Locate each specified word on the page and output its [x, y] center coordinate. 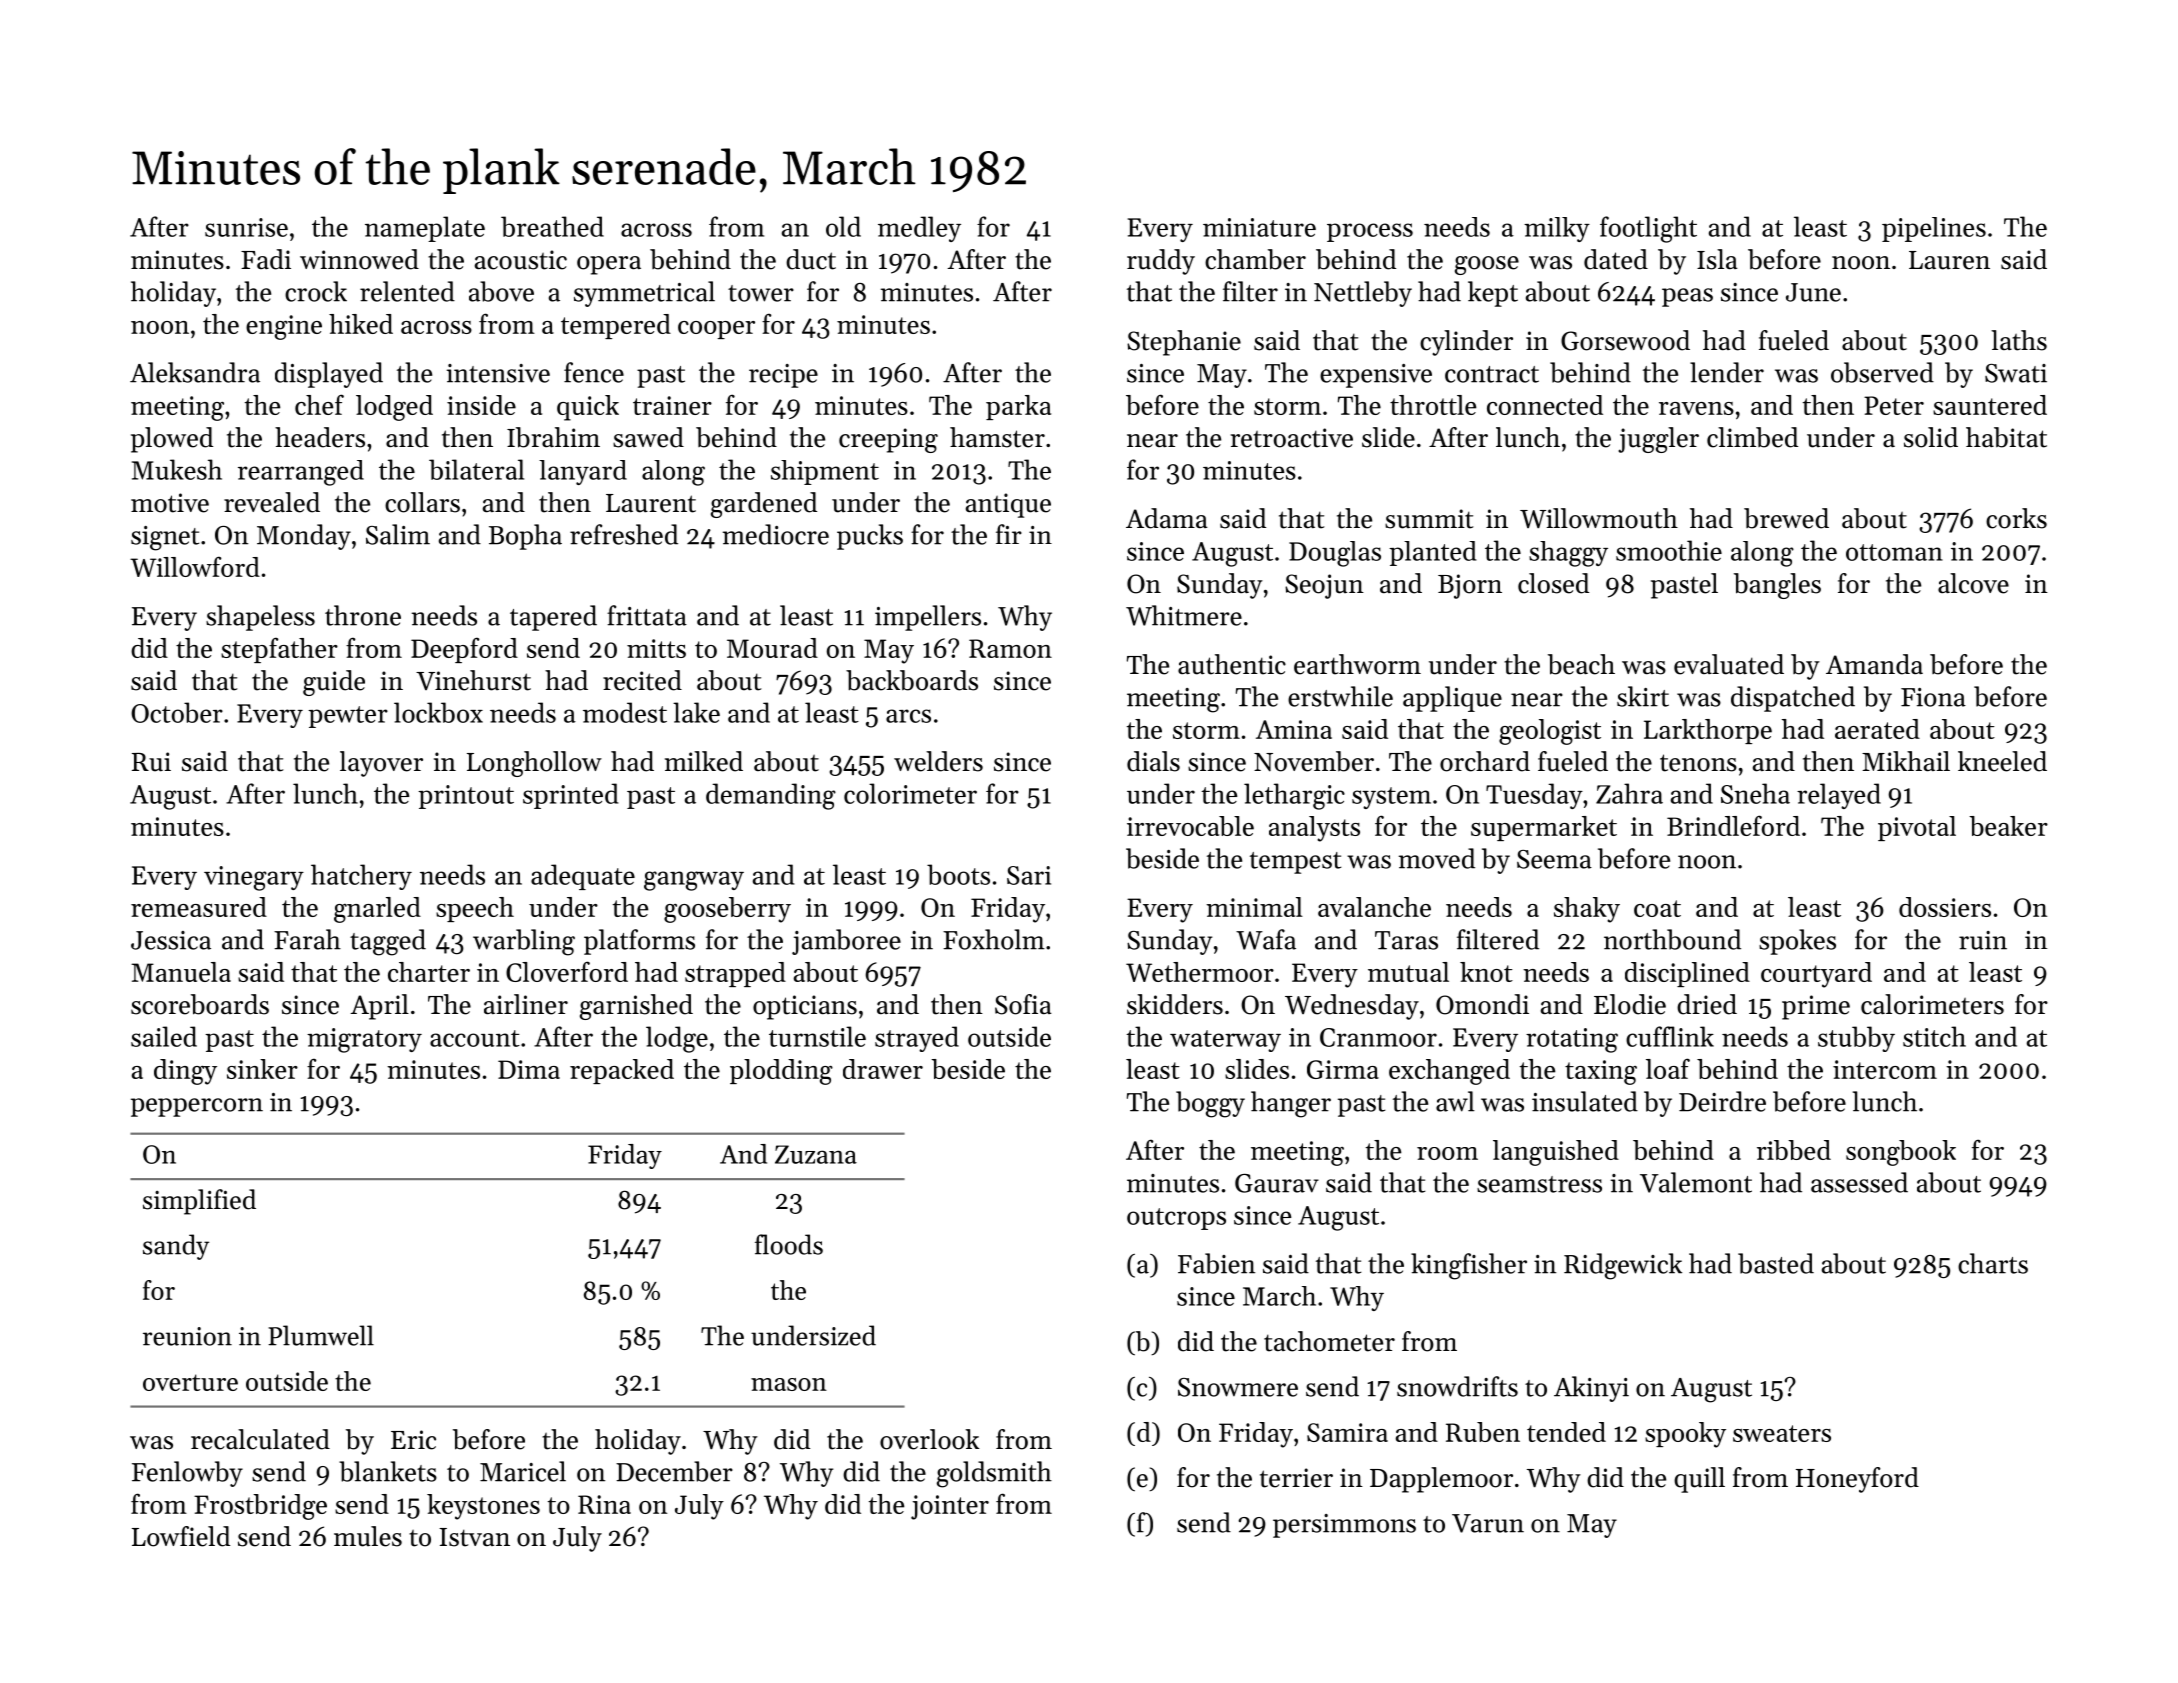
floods [789, 1244]
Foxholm [994, 939]
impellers [928, 618]
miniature [1259, 227]
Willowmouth [1599, 518]
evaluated [1729, 664]
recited [642, 680]
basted [1776, 1263]
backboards [912, 680]
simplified [199, 1202]
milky [1557, 229]
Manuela [181, 972]
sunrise [246, 227]
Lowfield [181, 1536]
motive [170, 503]
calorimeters [1932, 1004]
